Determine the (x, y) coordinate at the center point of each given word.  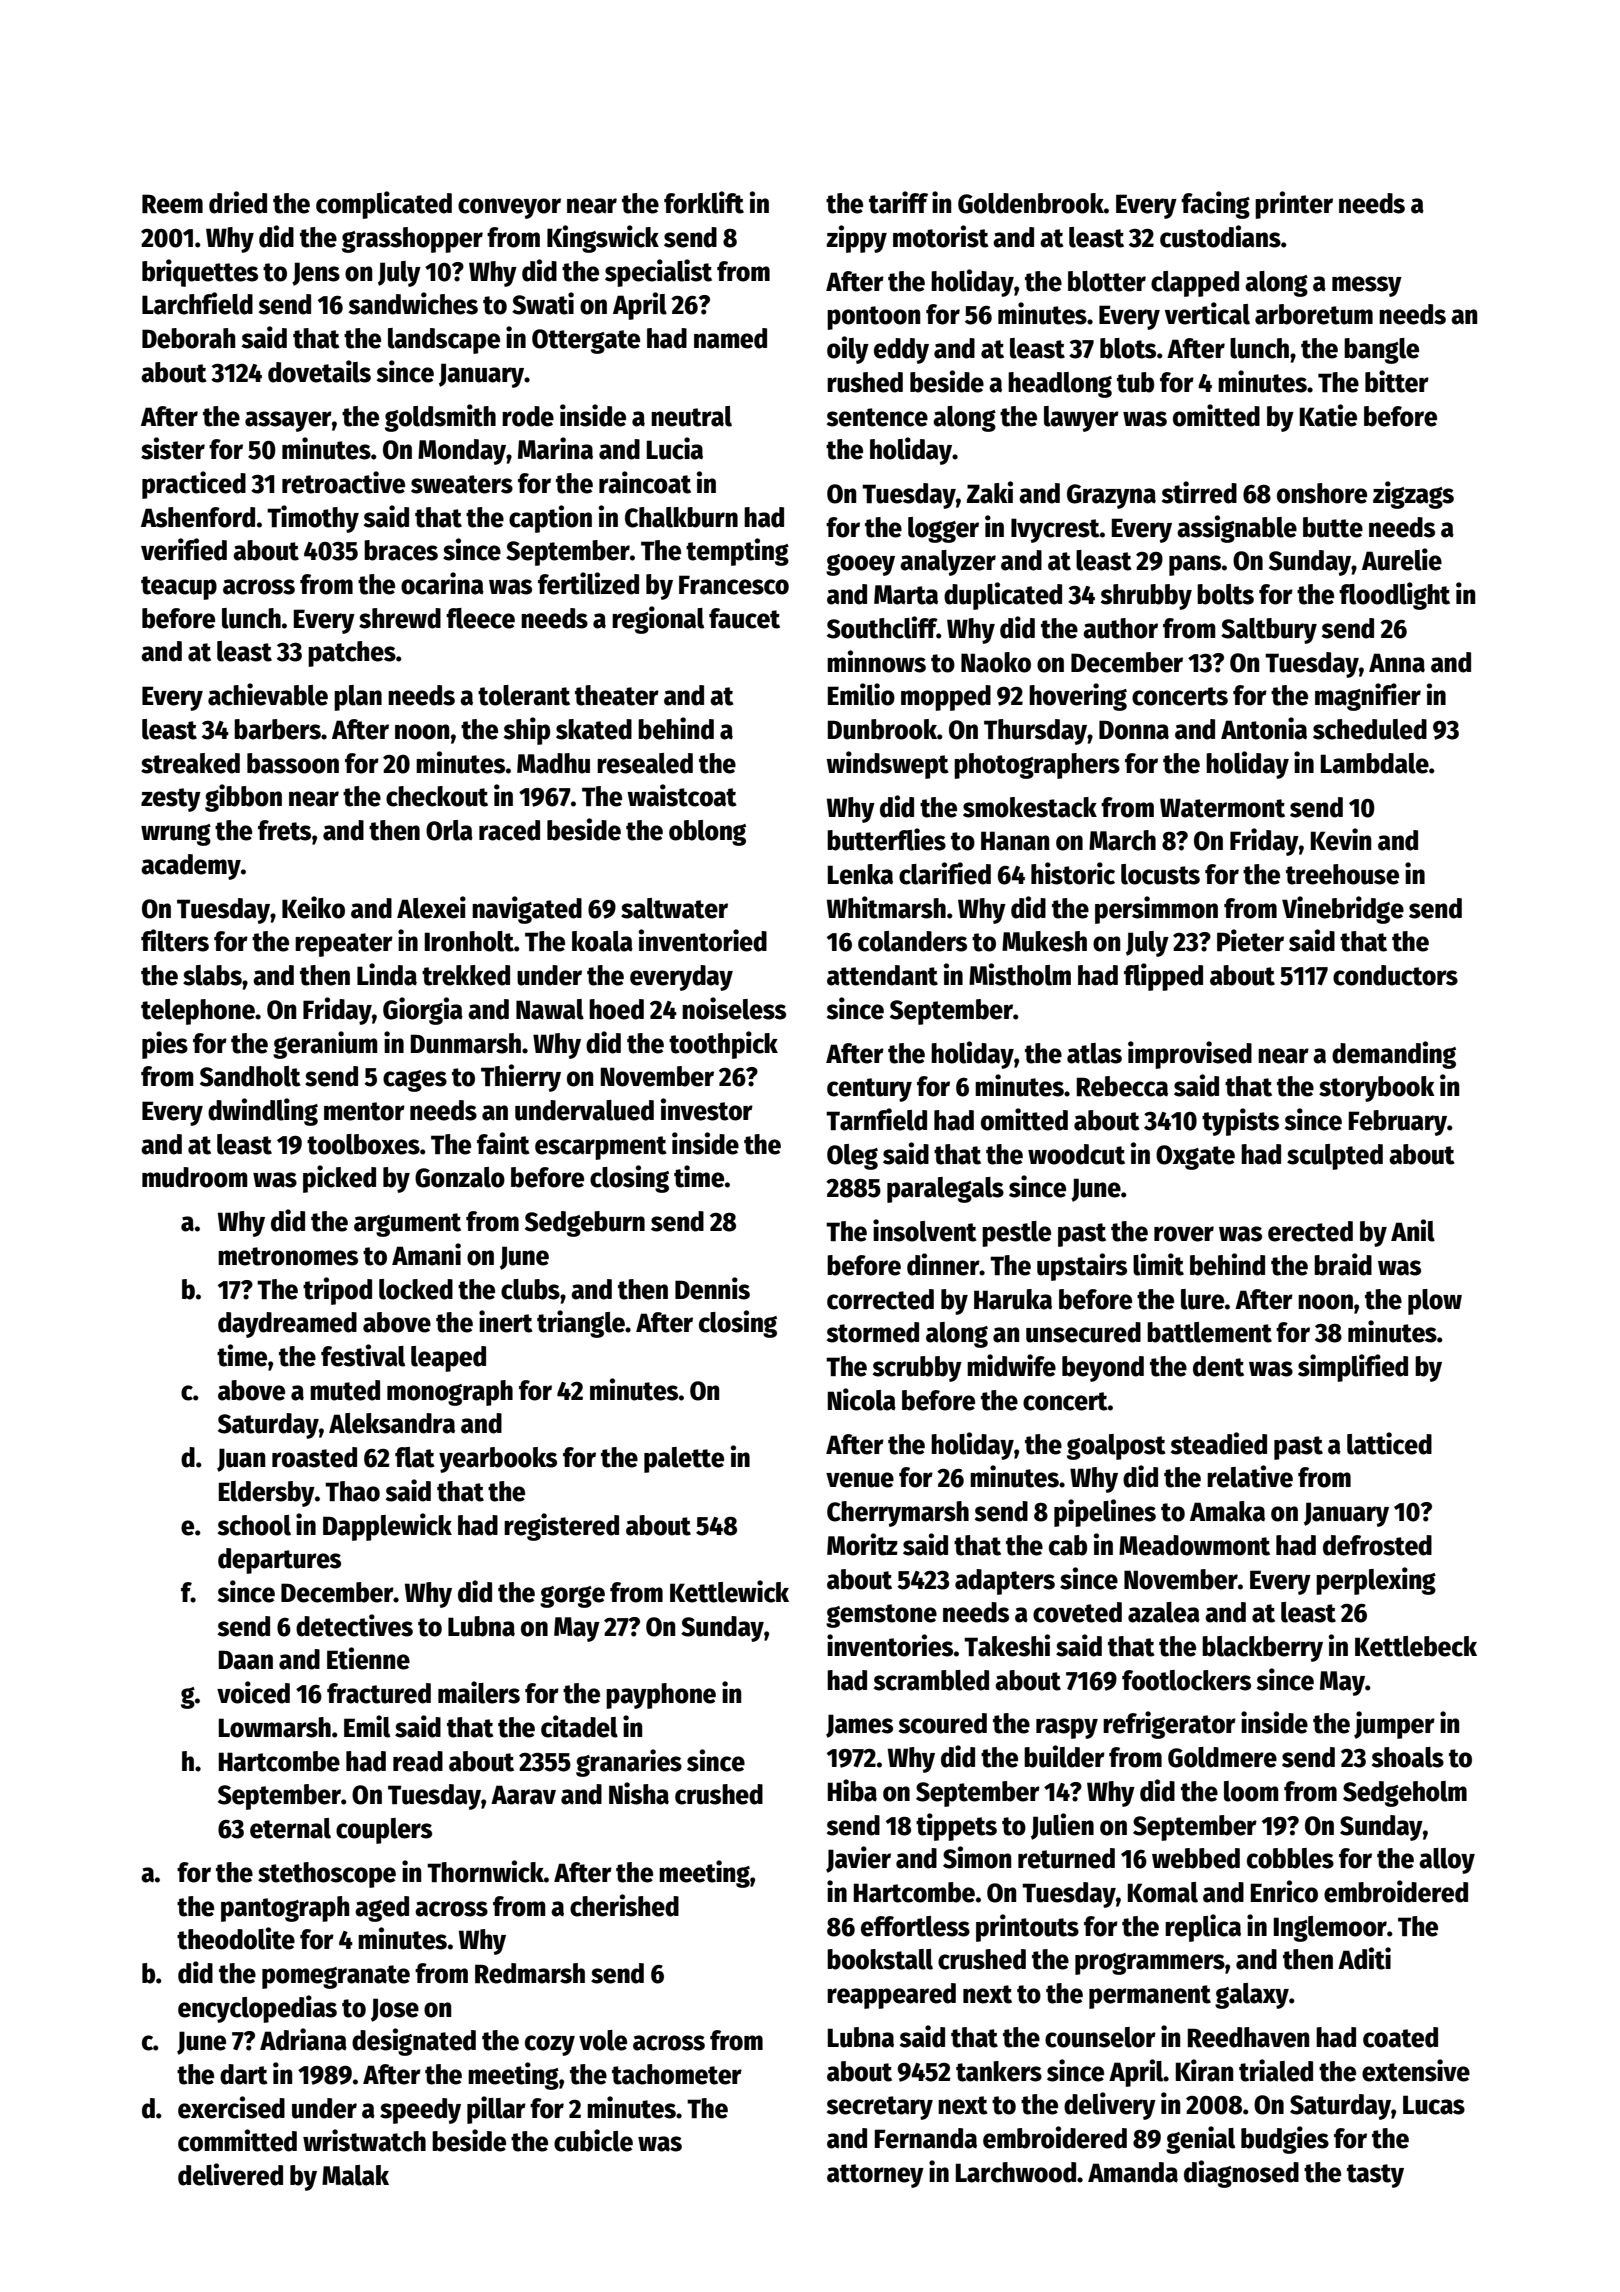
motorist (941, 236)
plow (1435, 1302)
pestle (1016, 1234)
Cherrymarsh (898, 1514)
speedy (420, 2111)
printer (1294, 205)
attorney (875, 2176)
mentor (364, 1111)
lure (1202, 1299)
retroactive (343, 482)
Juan (241, 1460)
